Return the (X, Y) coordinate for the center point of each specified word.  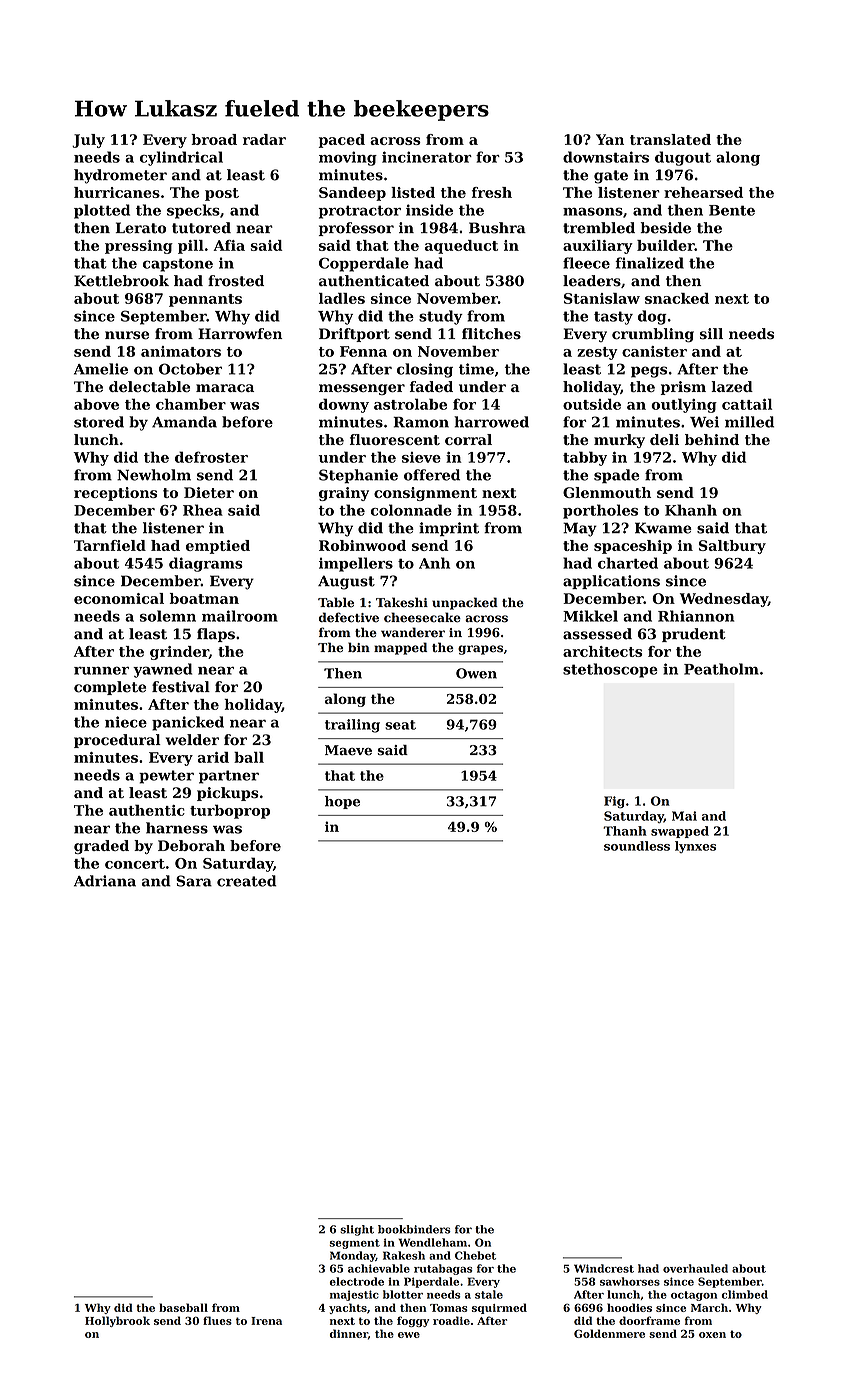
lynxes (695, 847)
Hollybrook (117, 1321)
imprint (449, 529)
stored (99, 422)
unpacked (465, 603)
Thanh (625, 831)
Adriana (105, 881)
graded (101, 847)
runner (101, 670)
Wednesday (724, 600)
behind (712, 439)
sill (711, 334)
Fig (614, 802)
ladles (342, 298)
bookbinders (414, 1229)
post (222, 194)
